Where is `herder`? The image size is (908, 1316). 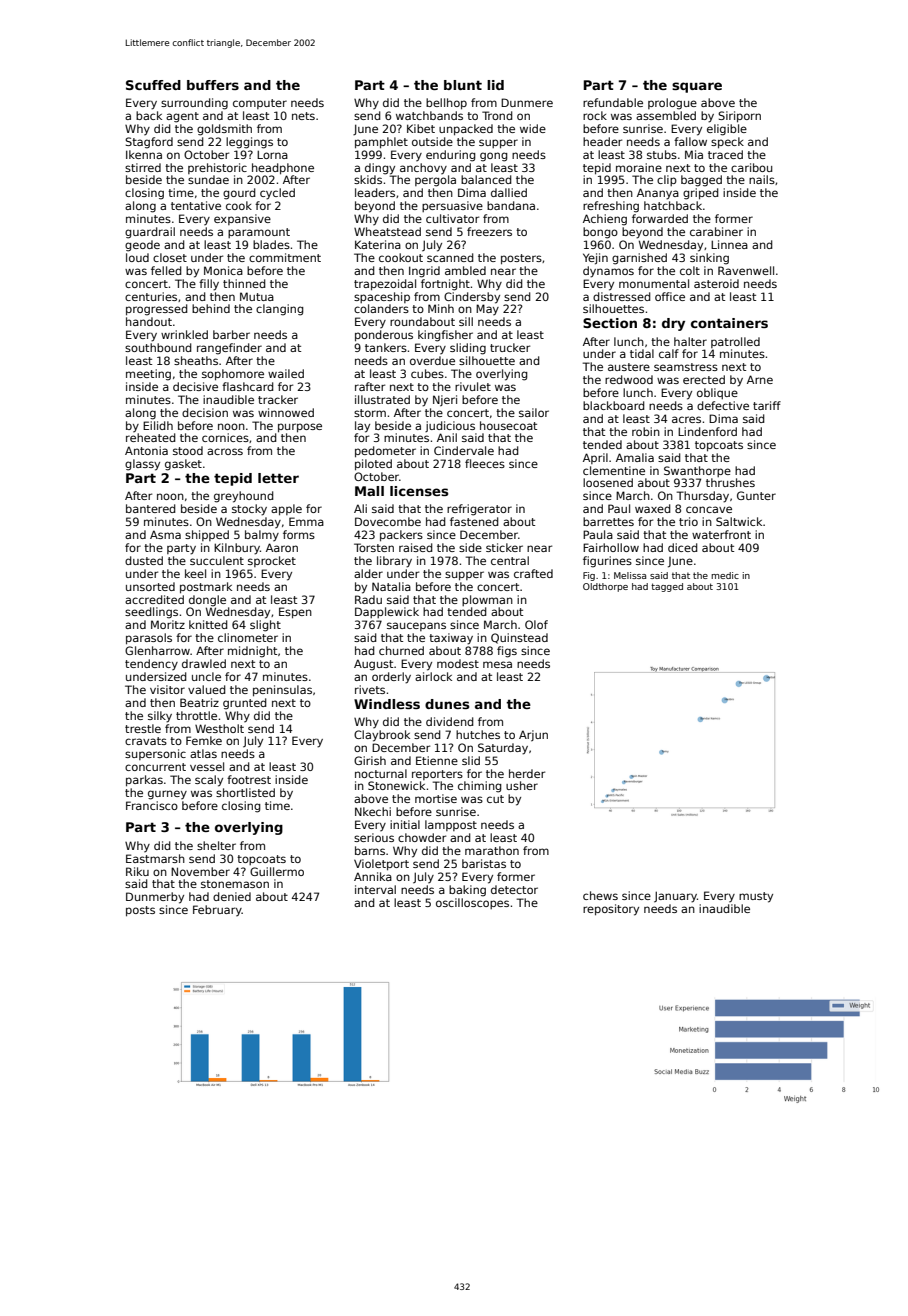 herder is located at coordinates (527, 773).
